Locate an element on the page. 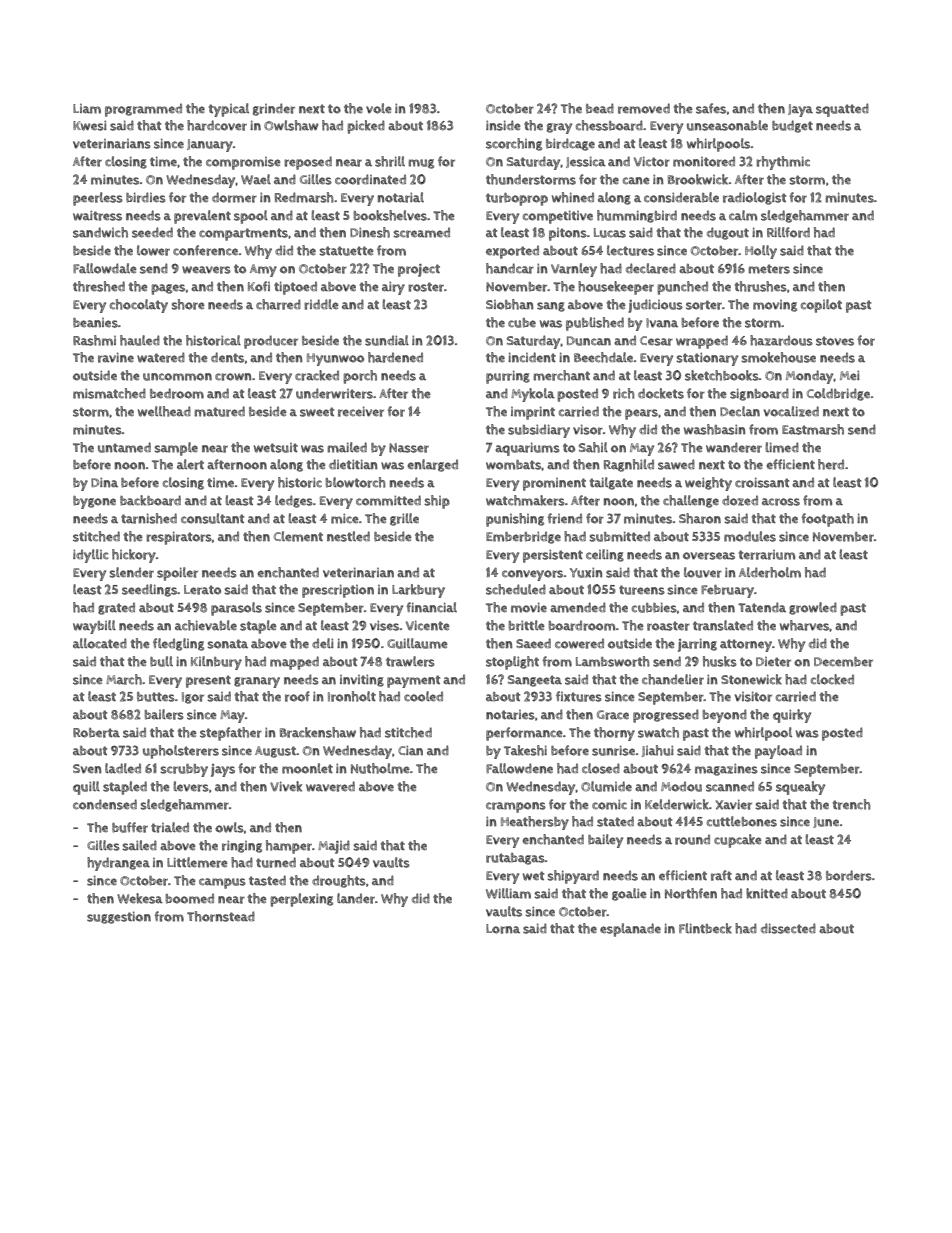 The height and width of the page is (1233, 952). Saeed is located at coordinates (533, 643).
